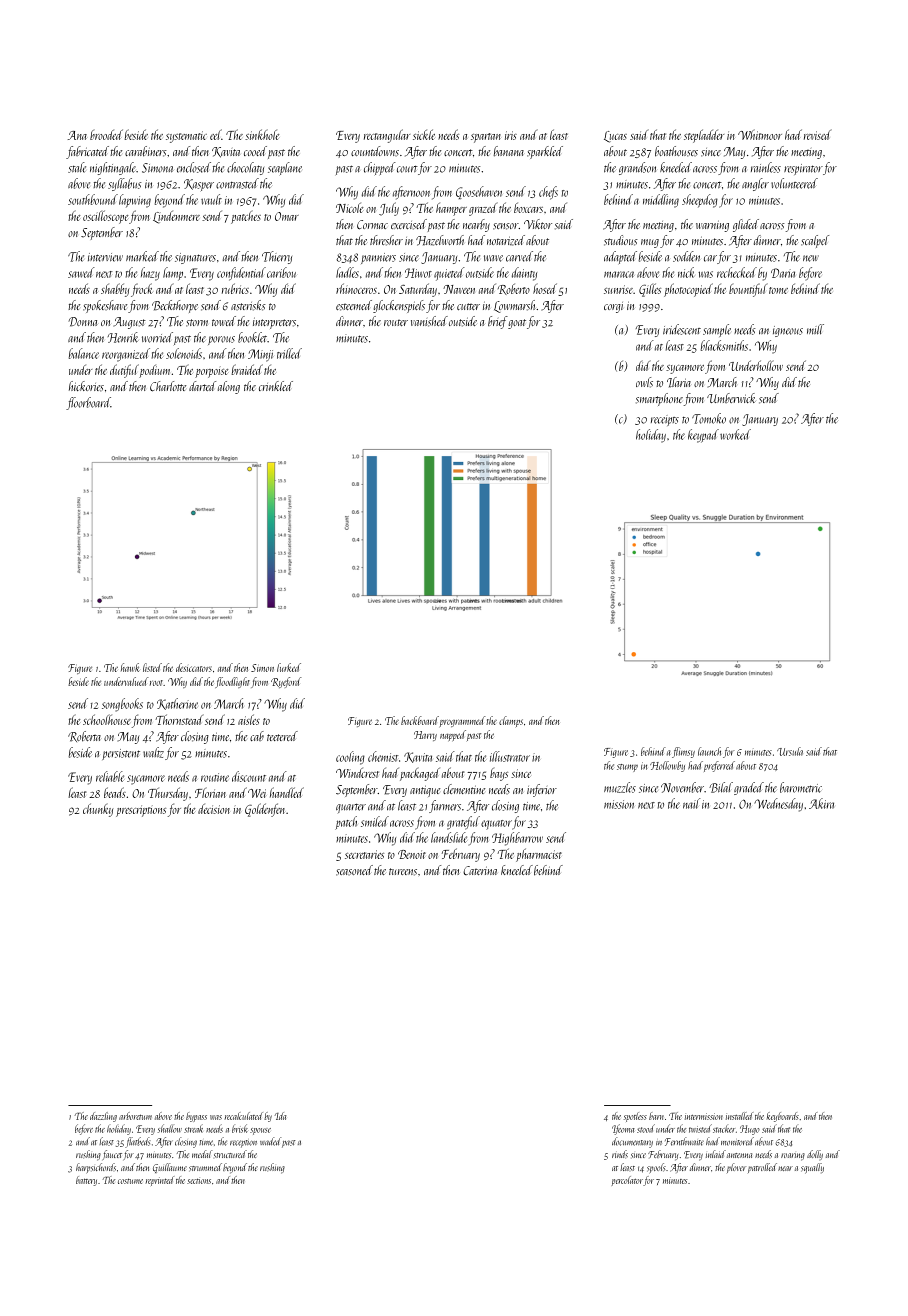 This screenshot has height=1316, width=908. What do you see at coordinates (270, 1141) in the screenshot?
I see `waded` at bounding box center [270, 1141].
